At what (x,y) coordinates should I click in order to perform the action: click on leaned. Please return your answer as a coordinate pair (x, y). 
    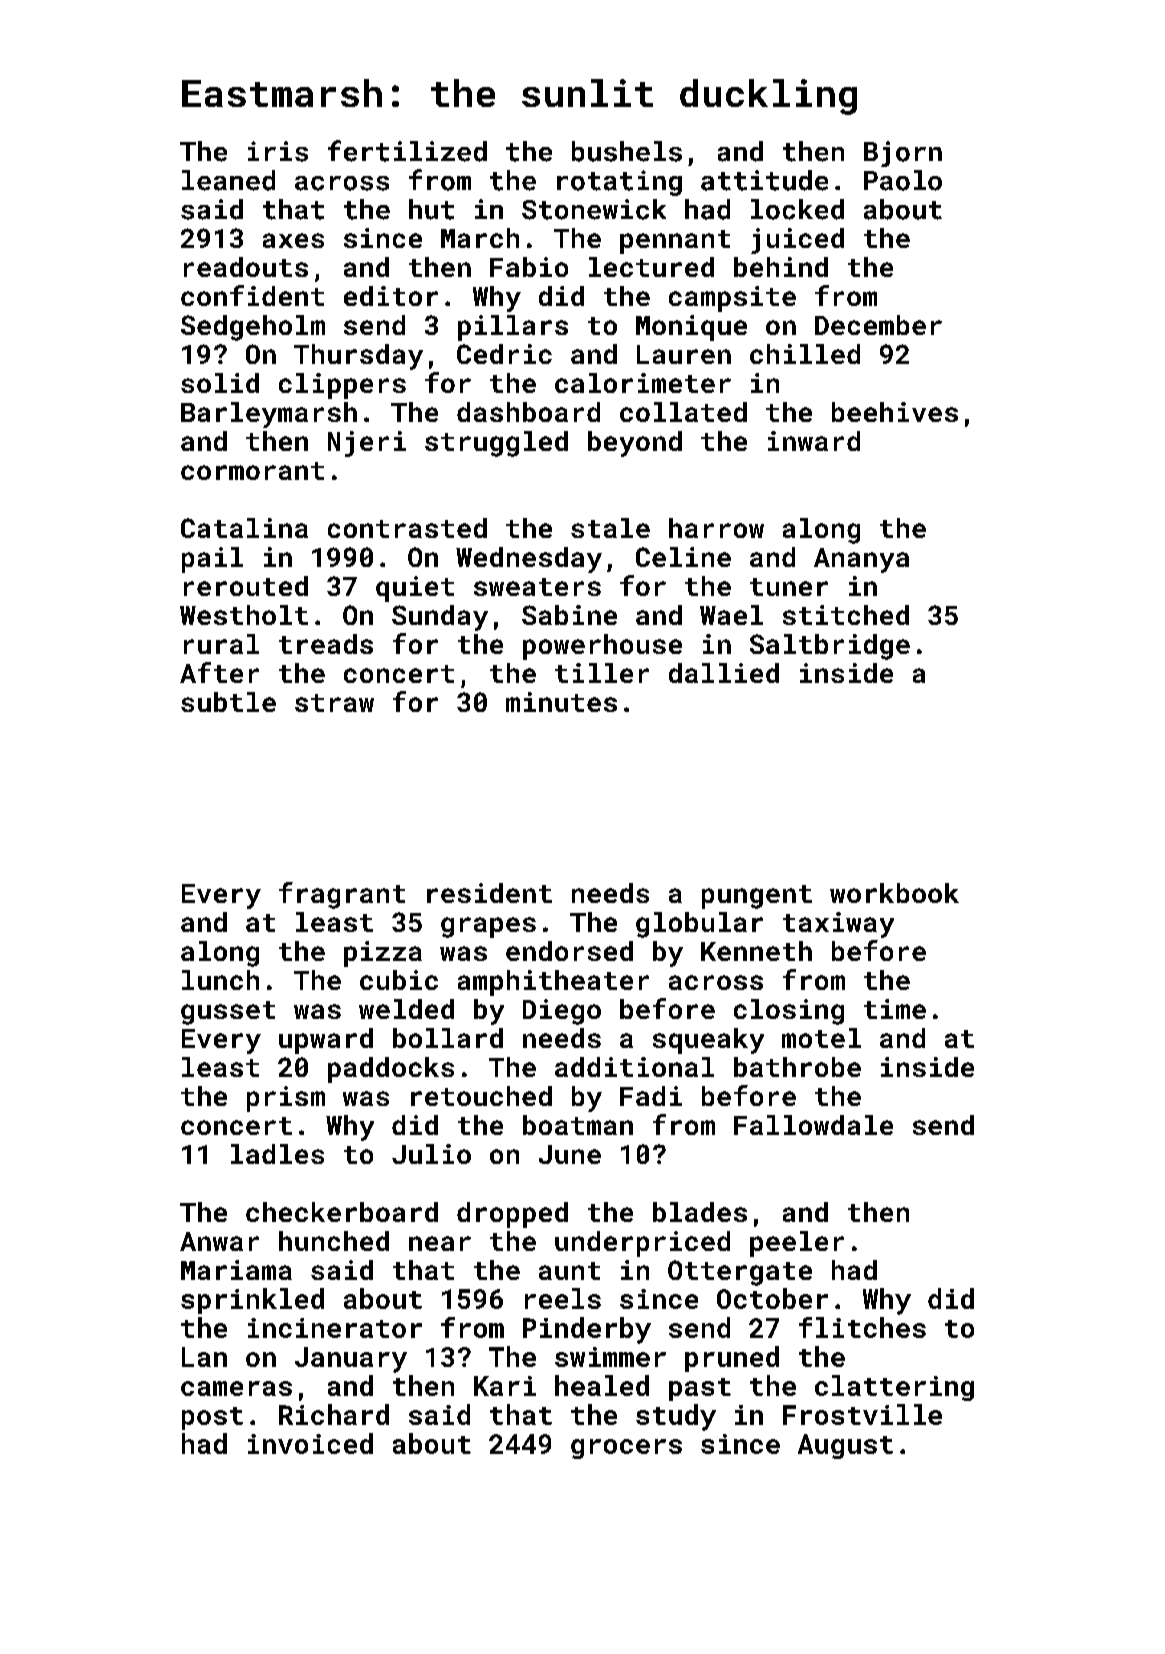
    Looking at the image, I should click on (228, 180).
